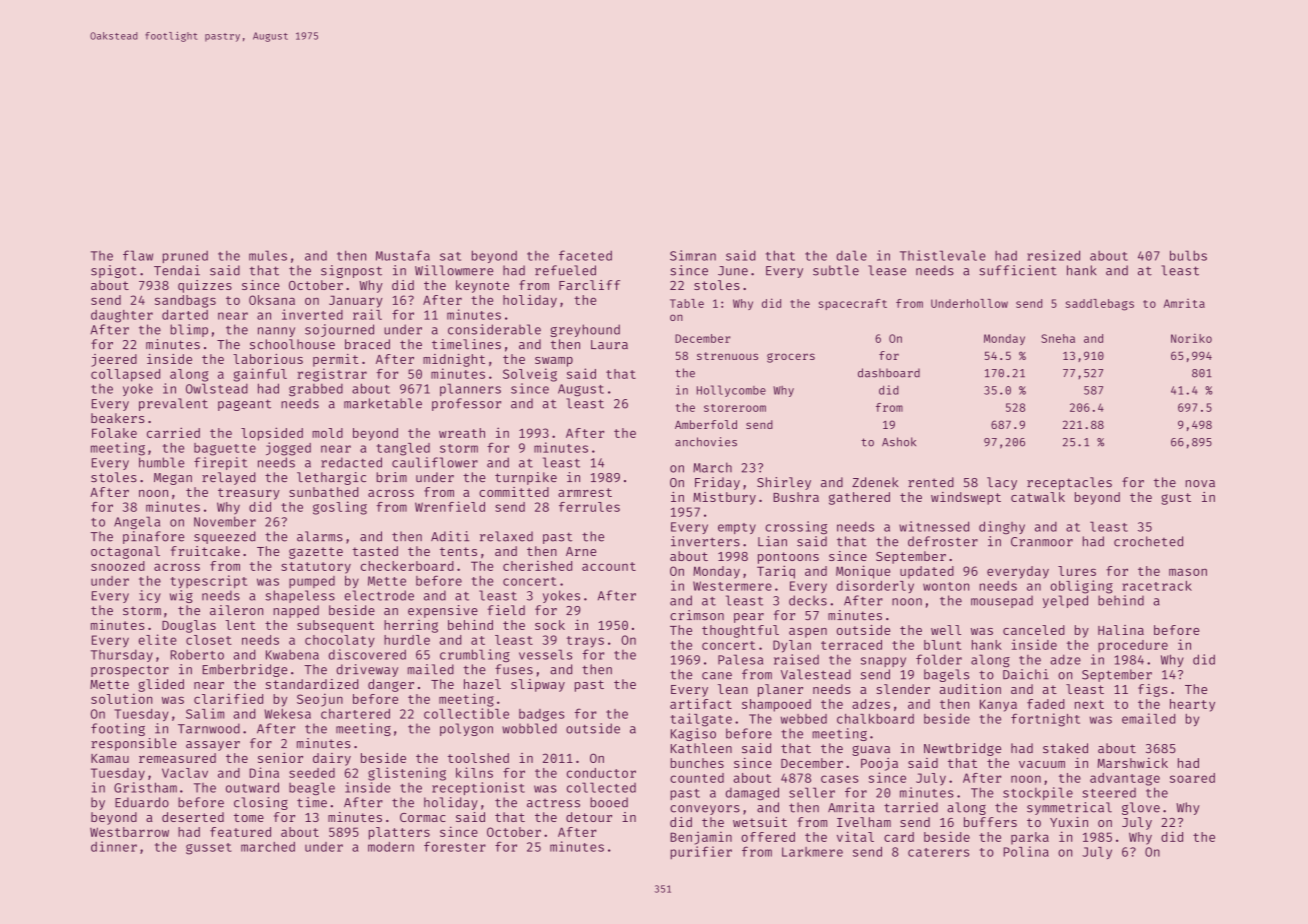  What do you see at coordinates (1191, 338) in the screenshot?
I see `Noriko` at bounding box center [1191, 338].
